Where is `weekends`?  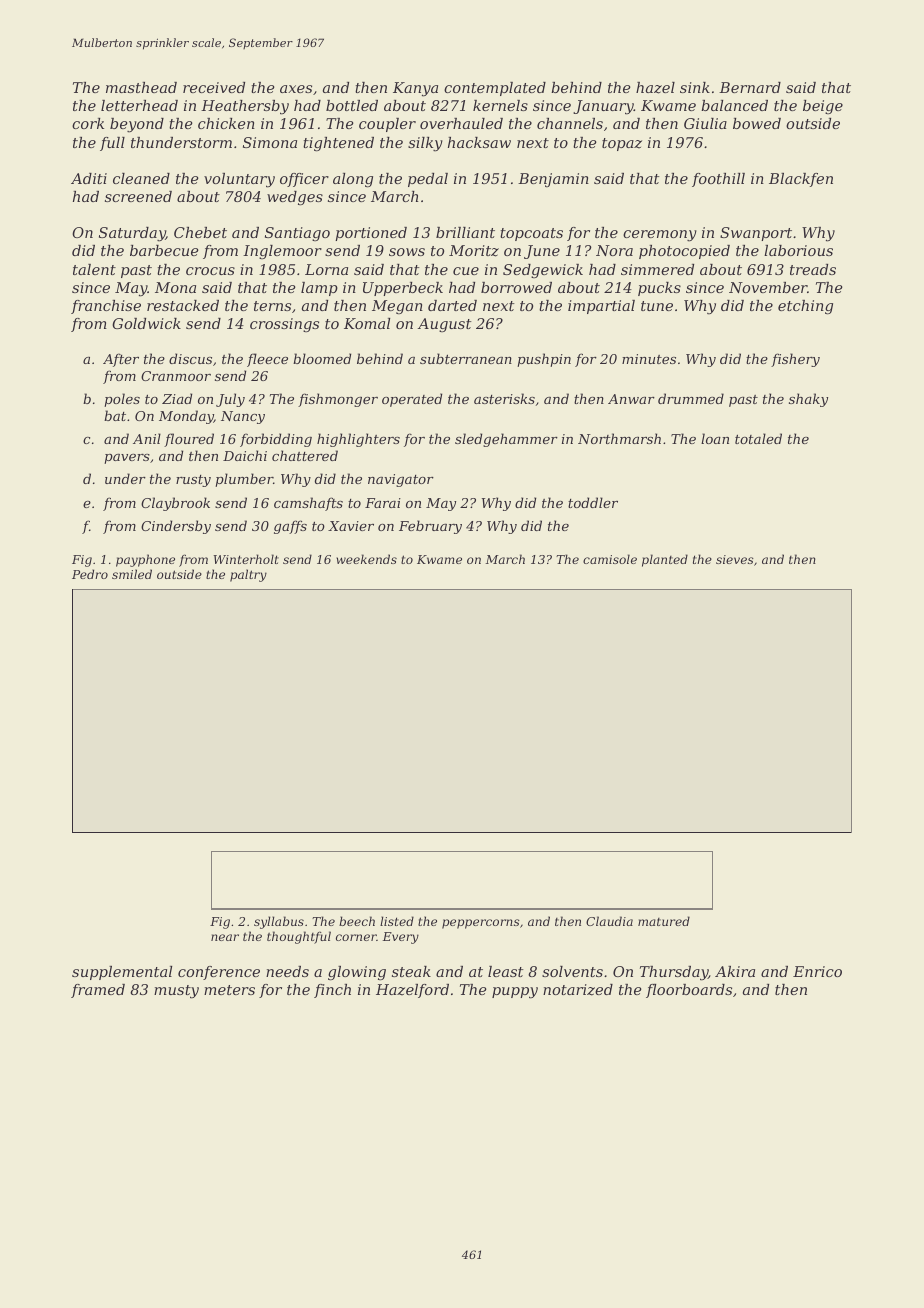 weekends is located at coordinates (366, 559).
